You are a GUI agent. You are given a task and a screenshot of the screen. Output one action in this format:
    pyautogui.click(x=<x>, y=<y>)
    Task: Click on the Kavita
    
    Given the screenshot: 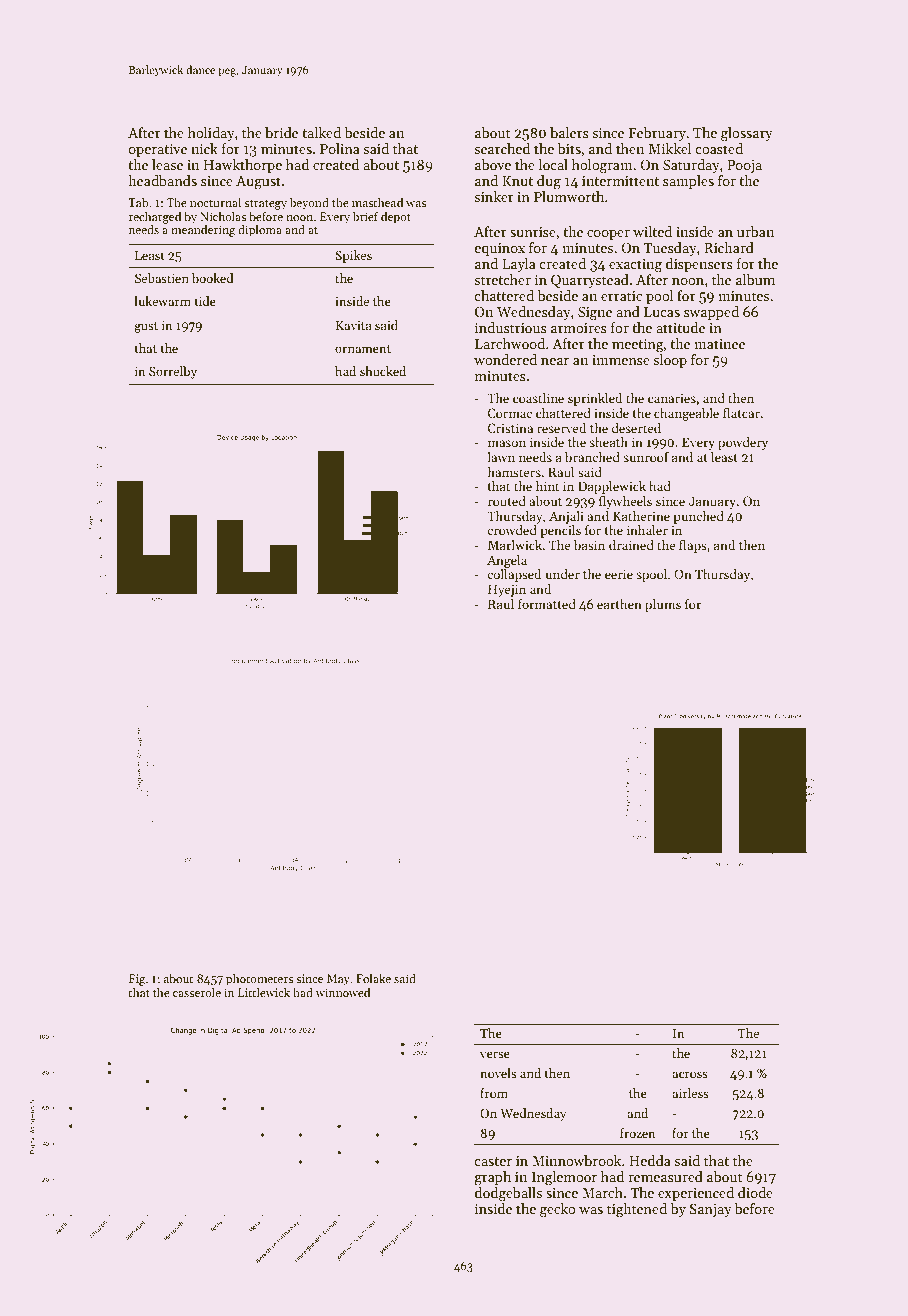 What is the action you would take?
    pyautogui.click(x=354, y=325)
